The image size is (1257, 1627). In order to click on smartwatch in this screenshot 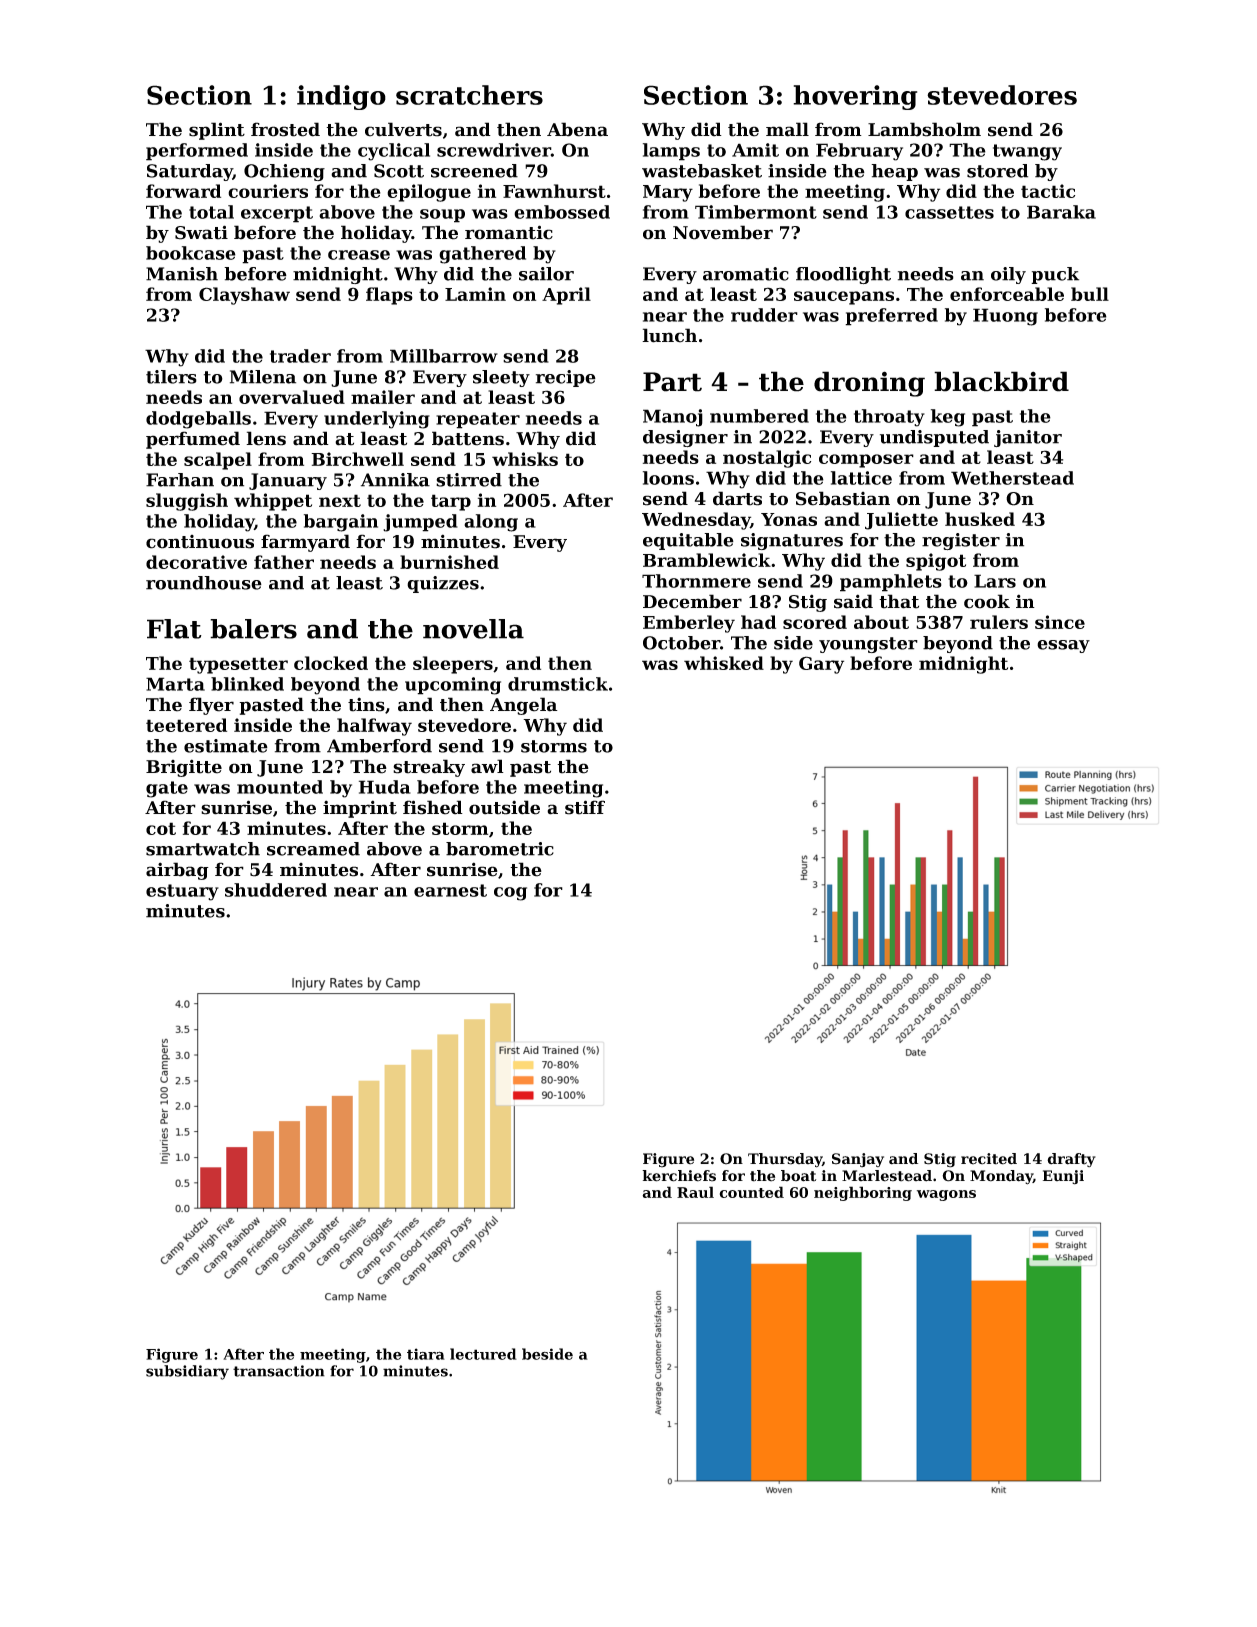, I will do `click(203, 849)`.
